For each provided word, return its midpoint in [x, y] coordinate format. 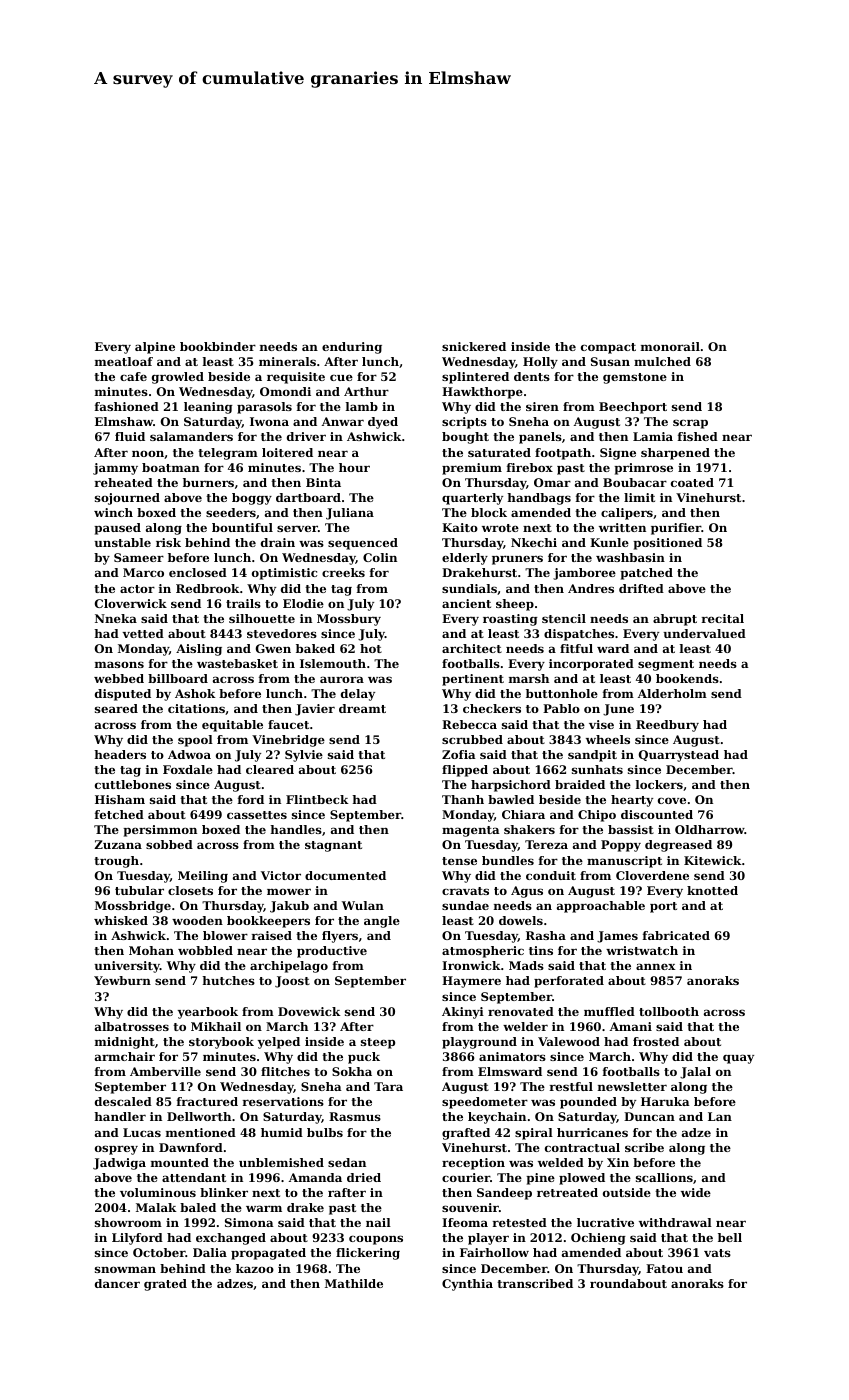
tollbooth [669, 1011]
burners [208, 482]
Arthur [366, 391]
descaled [123, 1101]
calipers [627, 514]
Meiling [203, 877]
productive [332, 952]
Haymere [471, 982]
